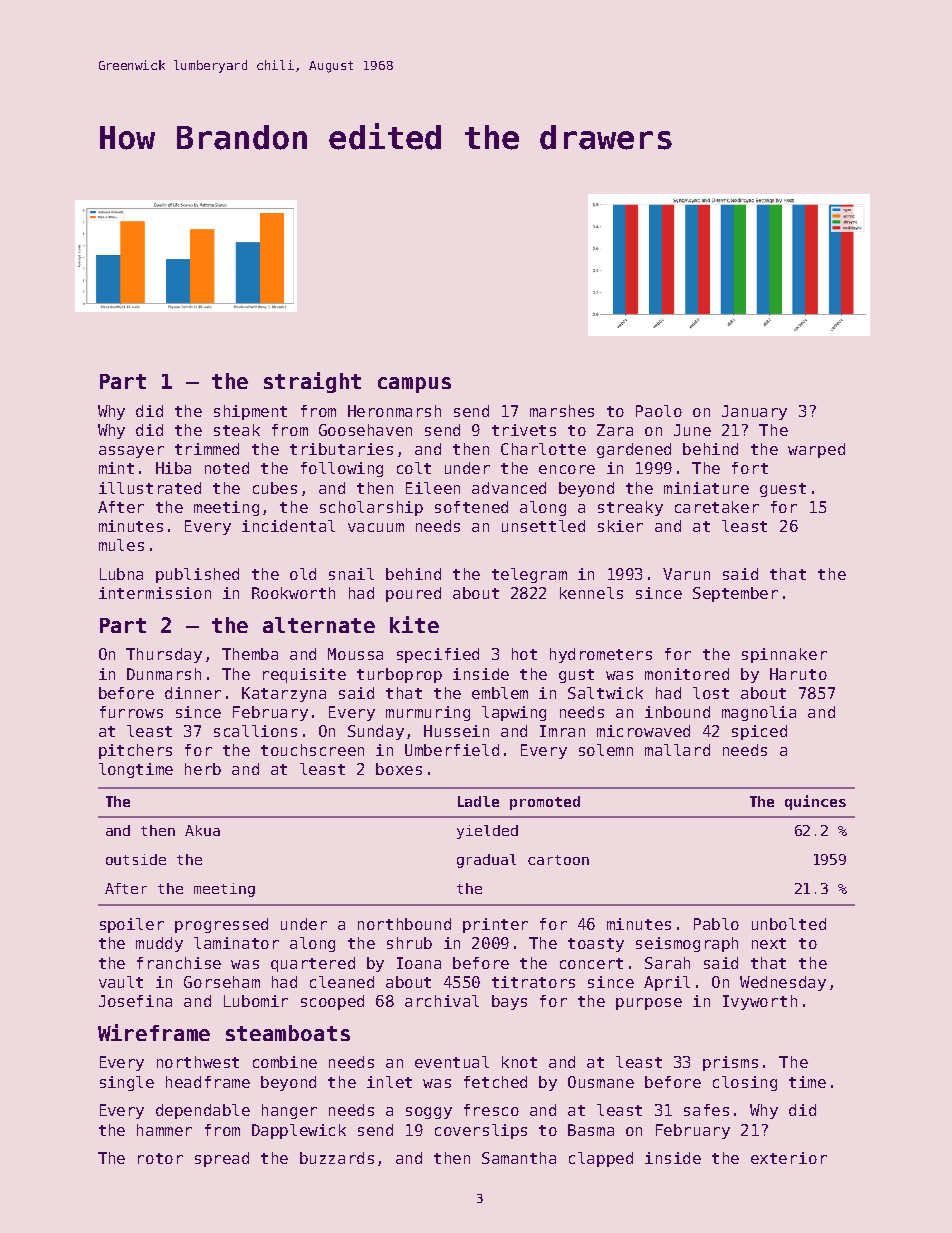 This page has height=1233, width=952. What do you see at coordinates (706, 488) in the page?
I see `miniature` at bounding box center [706, 488].
